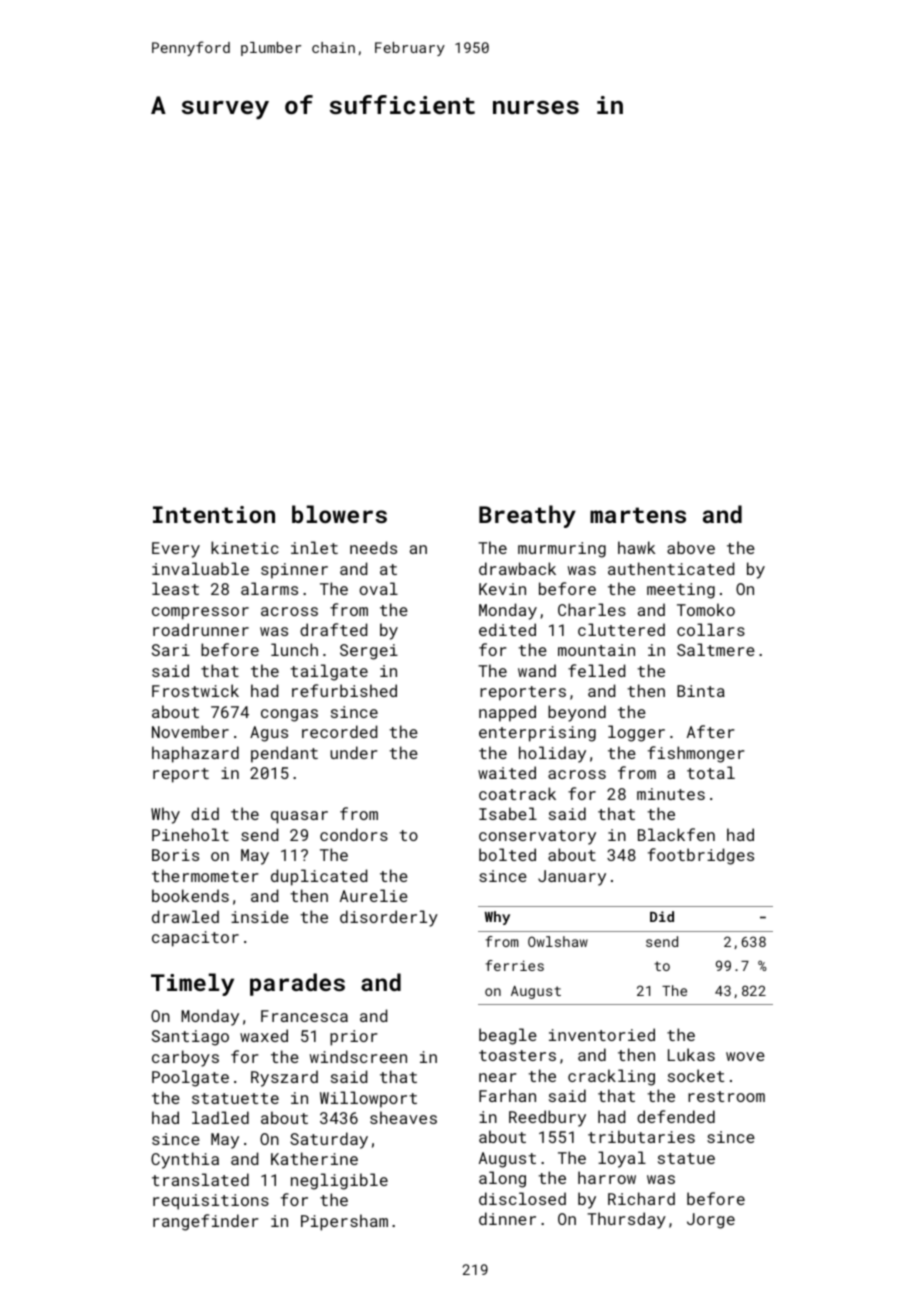 The width and height of the screenshot is (924, 1311). What do you see at coordinates (354, 752) in the screenshot?
I see `under` at bounding box center [354, 752].
